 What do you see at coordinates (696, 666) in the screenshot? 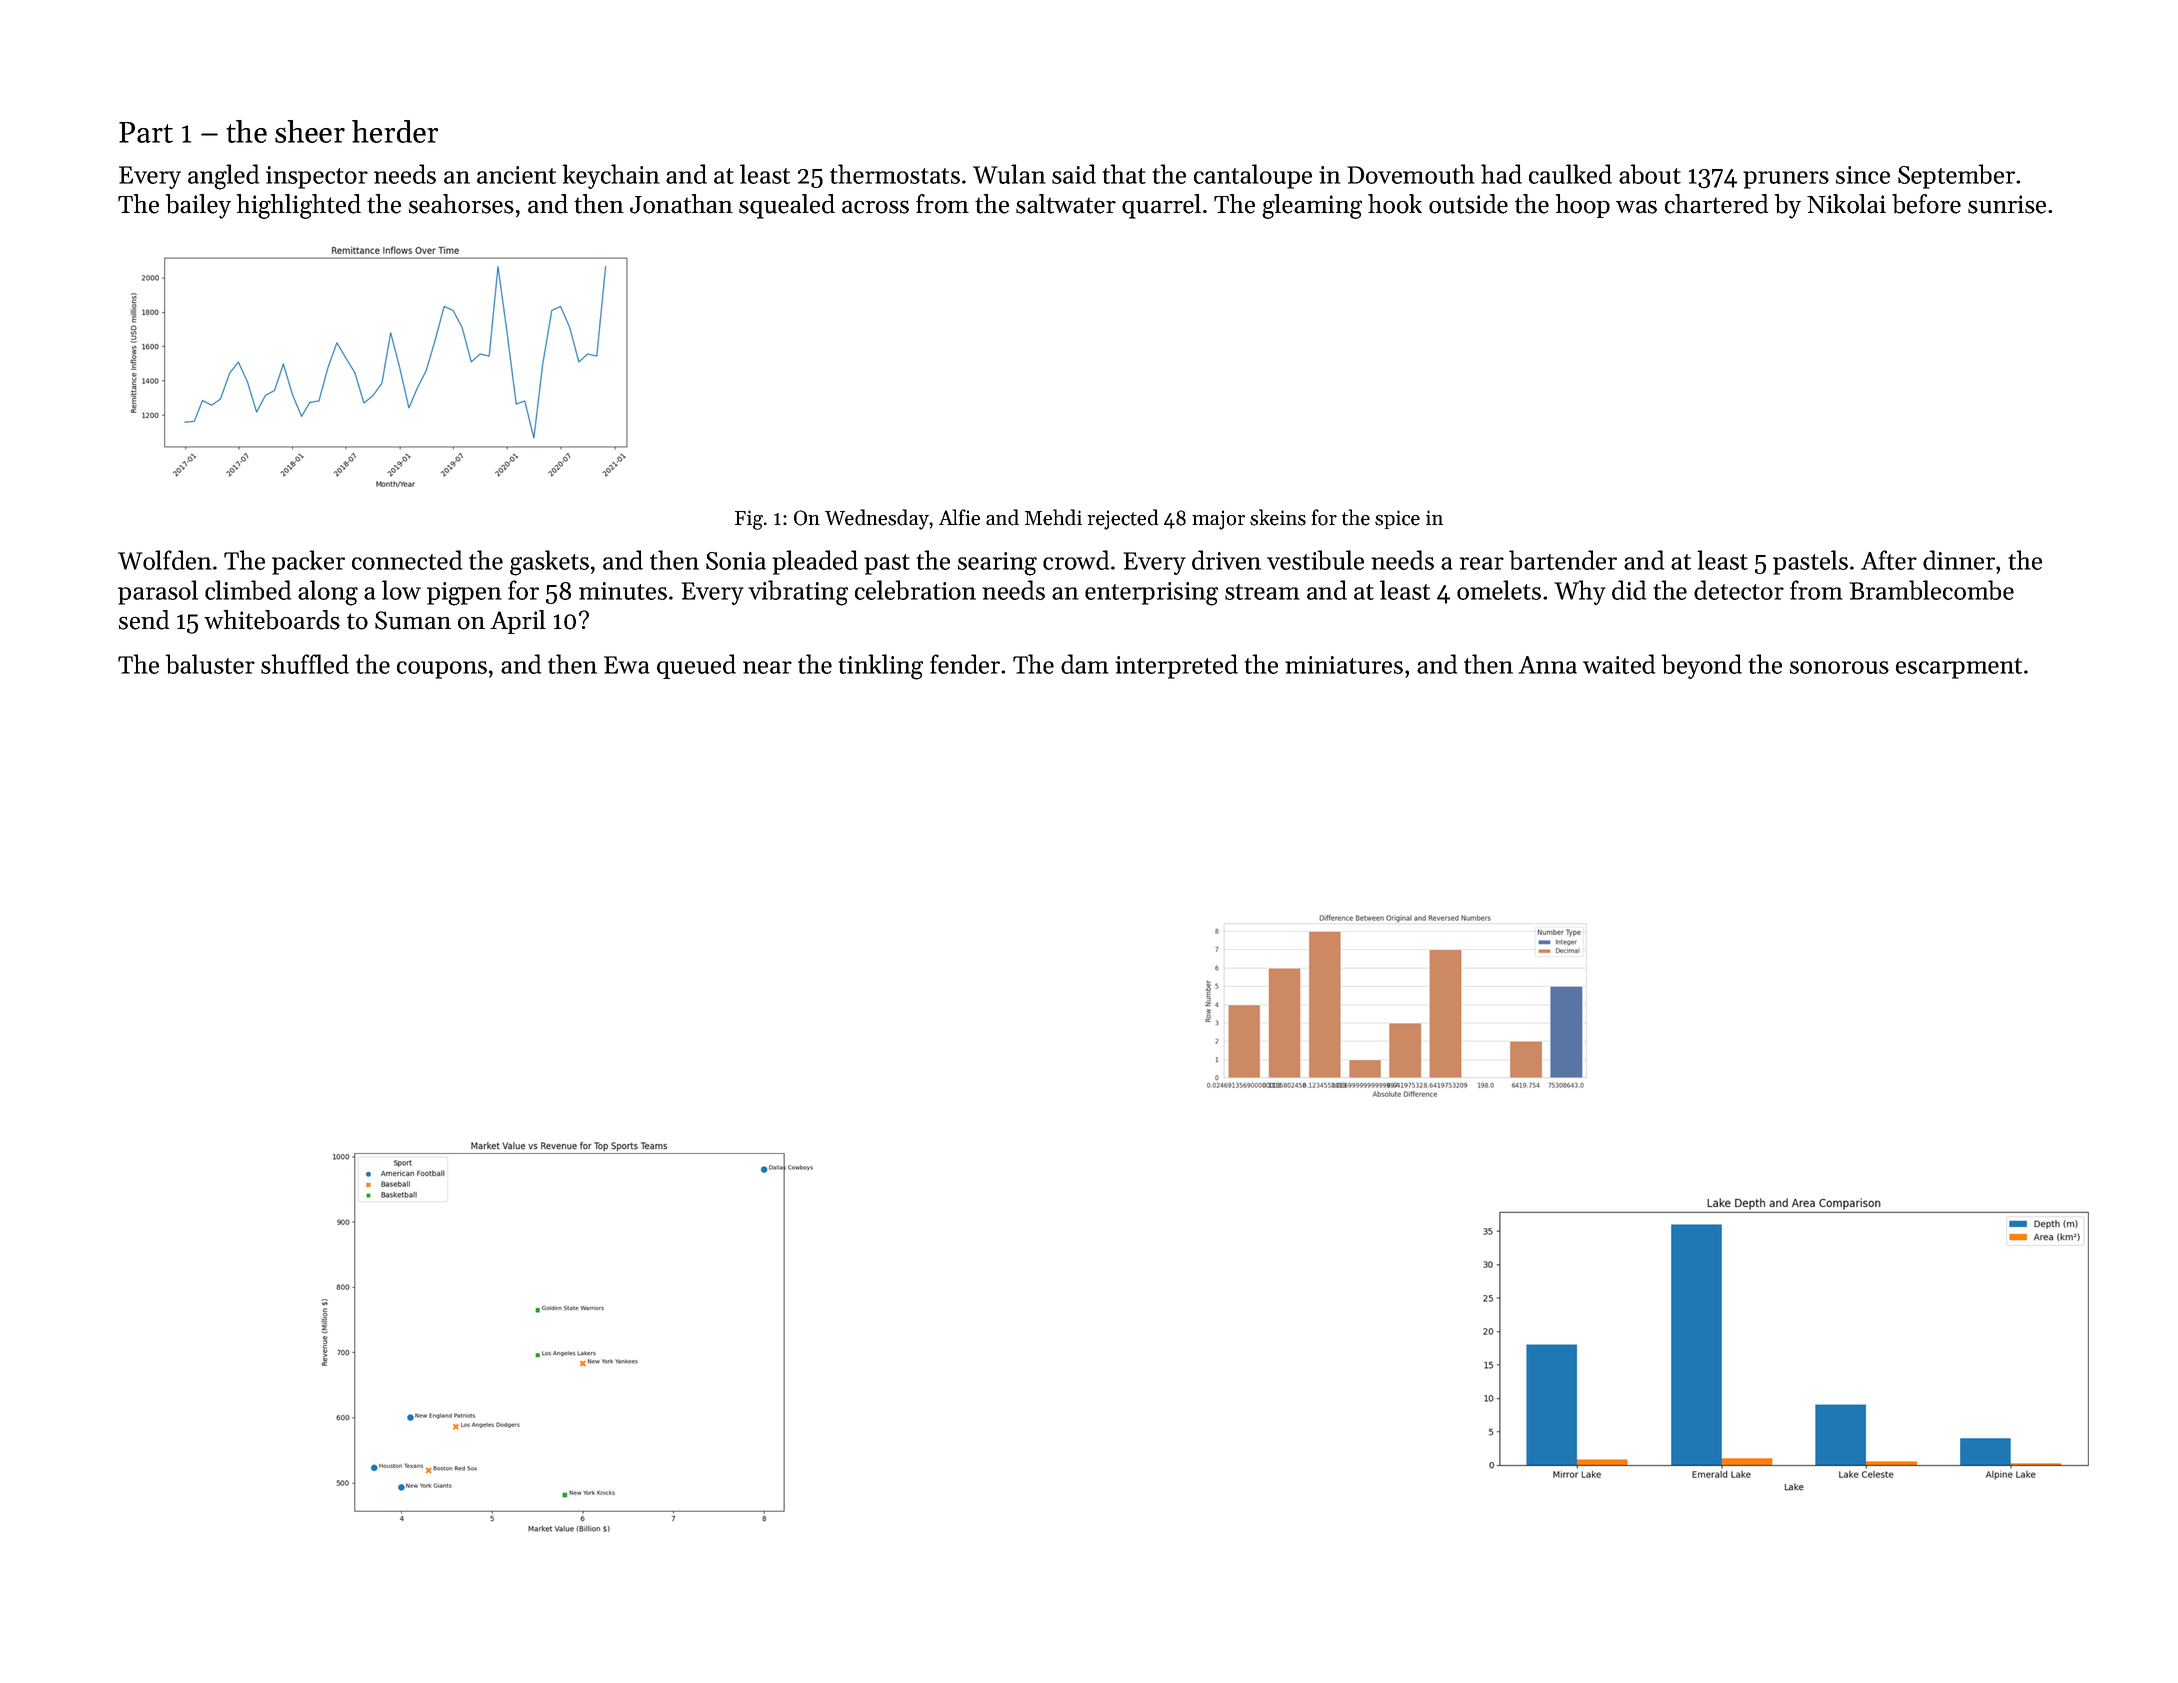
I see `queued` at bounding box center [696, 666].
